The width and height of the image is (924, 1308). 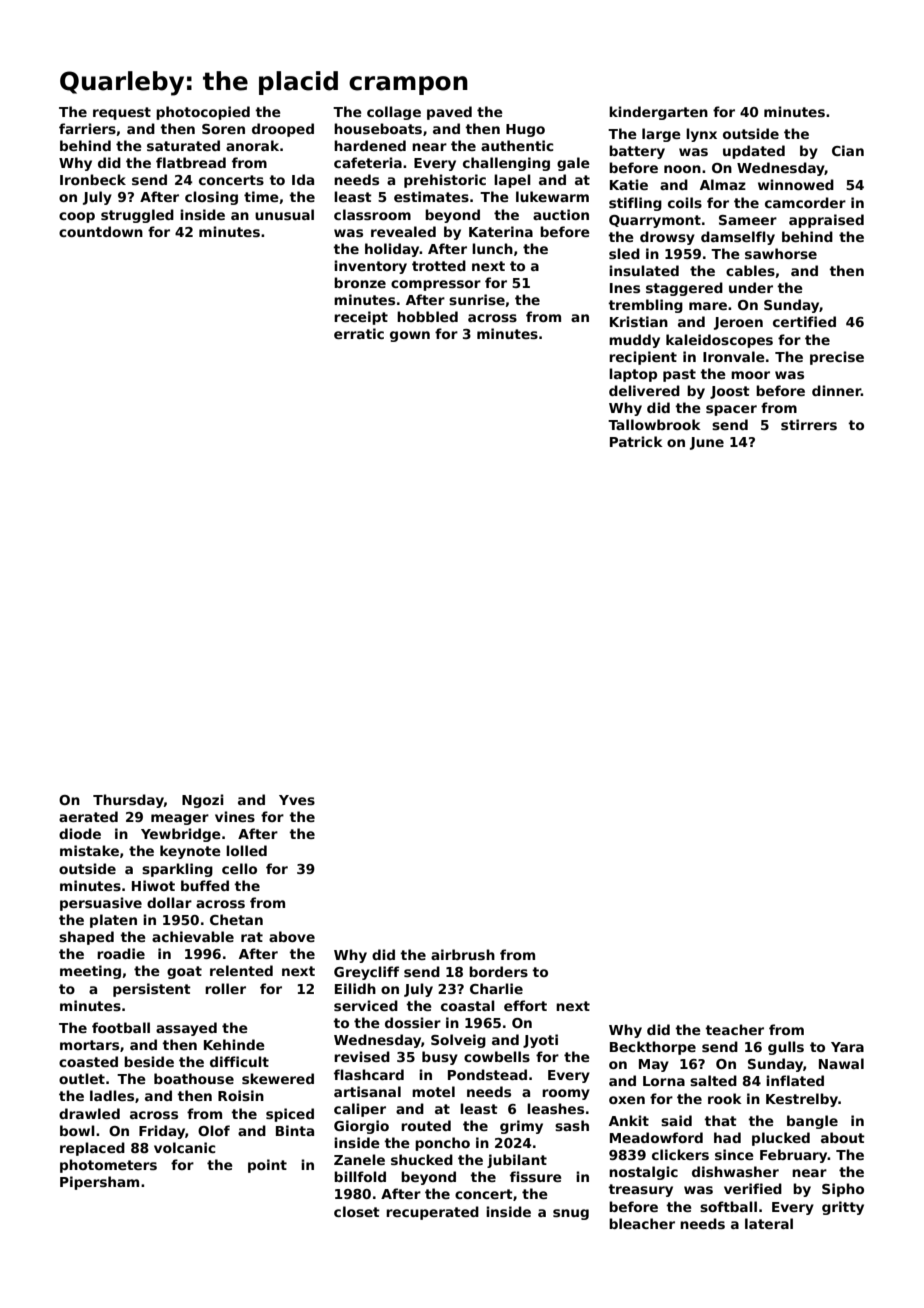 What do you see at coordinates (734, 1029) in the image?
I see `teacher` at bounding box center [734, 1029].
